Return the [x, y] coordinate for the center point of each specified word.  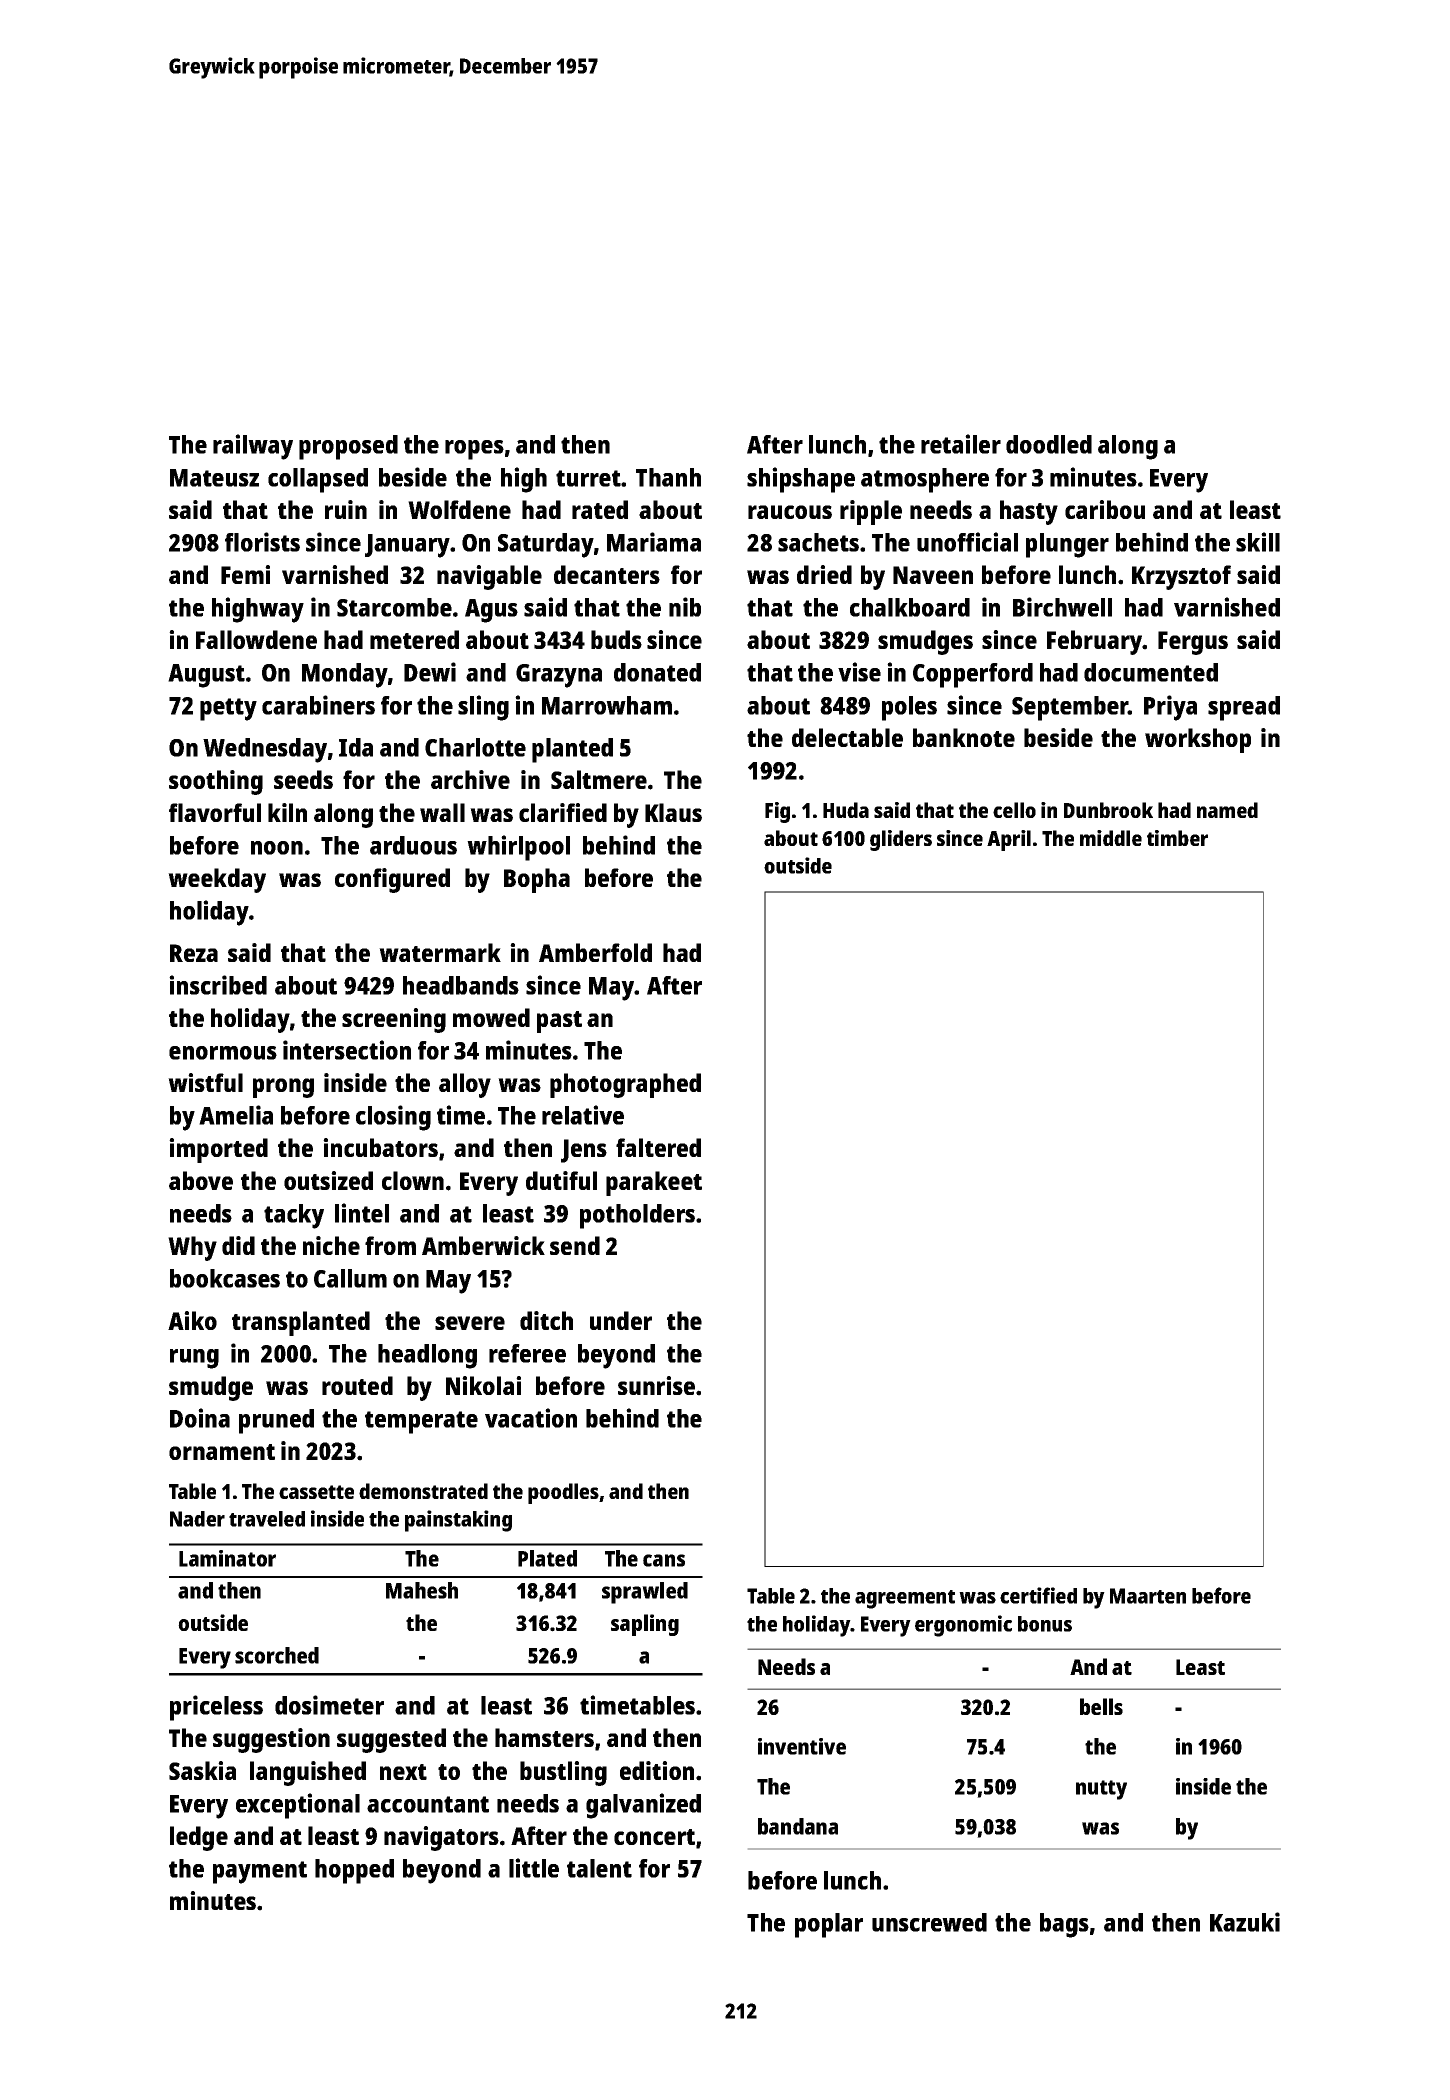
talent [599, 1868]
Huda [846, 810]
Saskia [202, 1770]
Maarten [1148, 1596]
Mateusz [214, 478]
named [1227, 810]
